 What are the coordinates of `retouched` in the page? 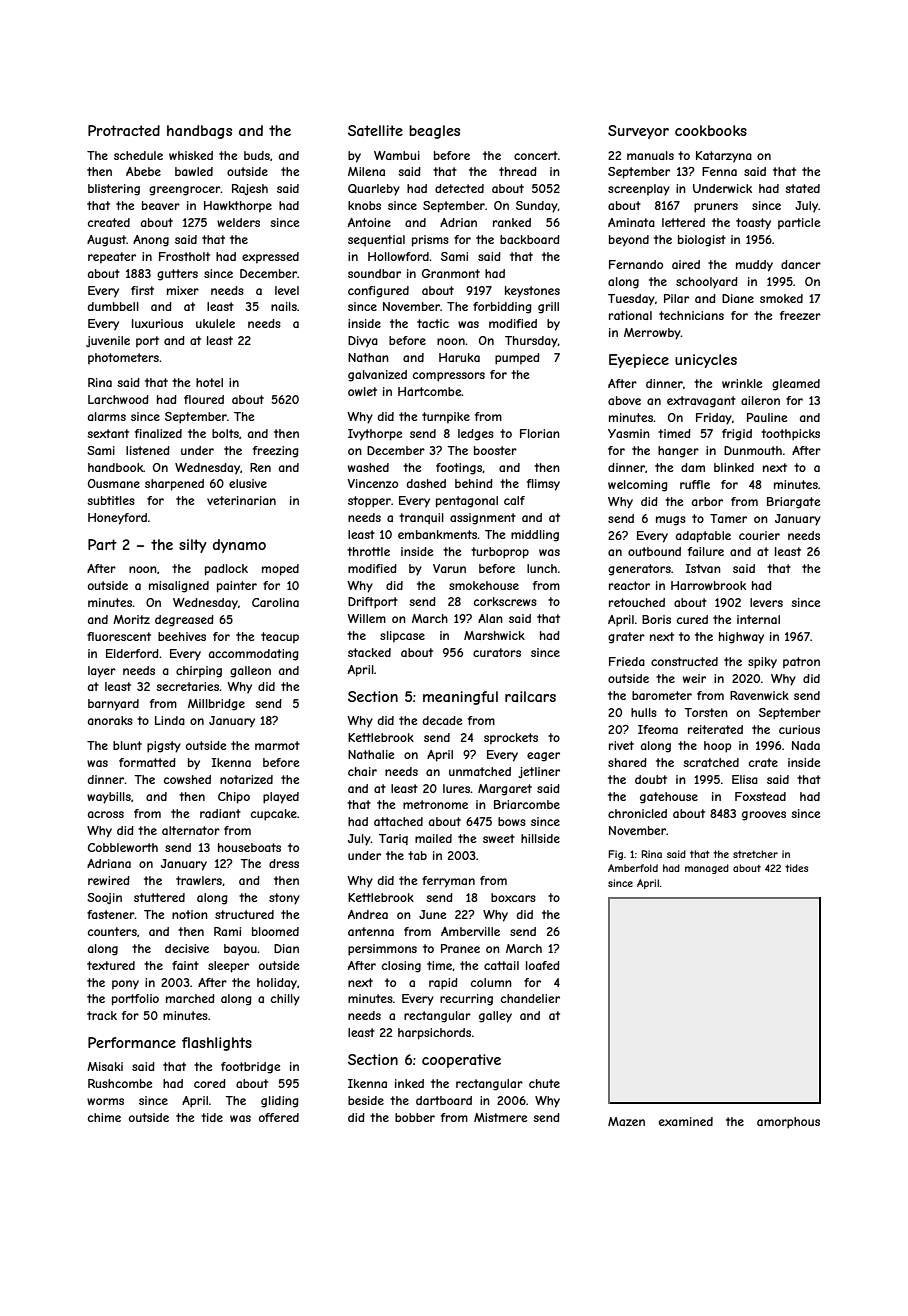 It's located at (637, 602).
